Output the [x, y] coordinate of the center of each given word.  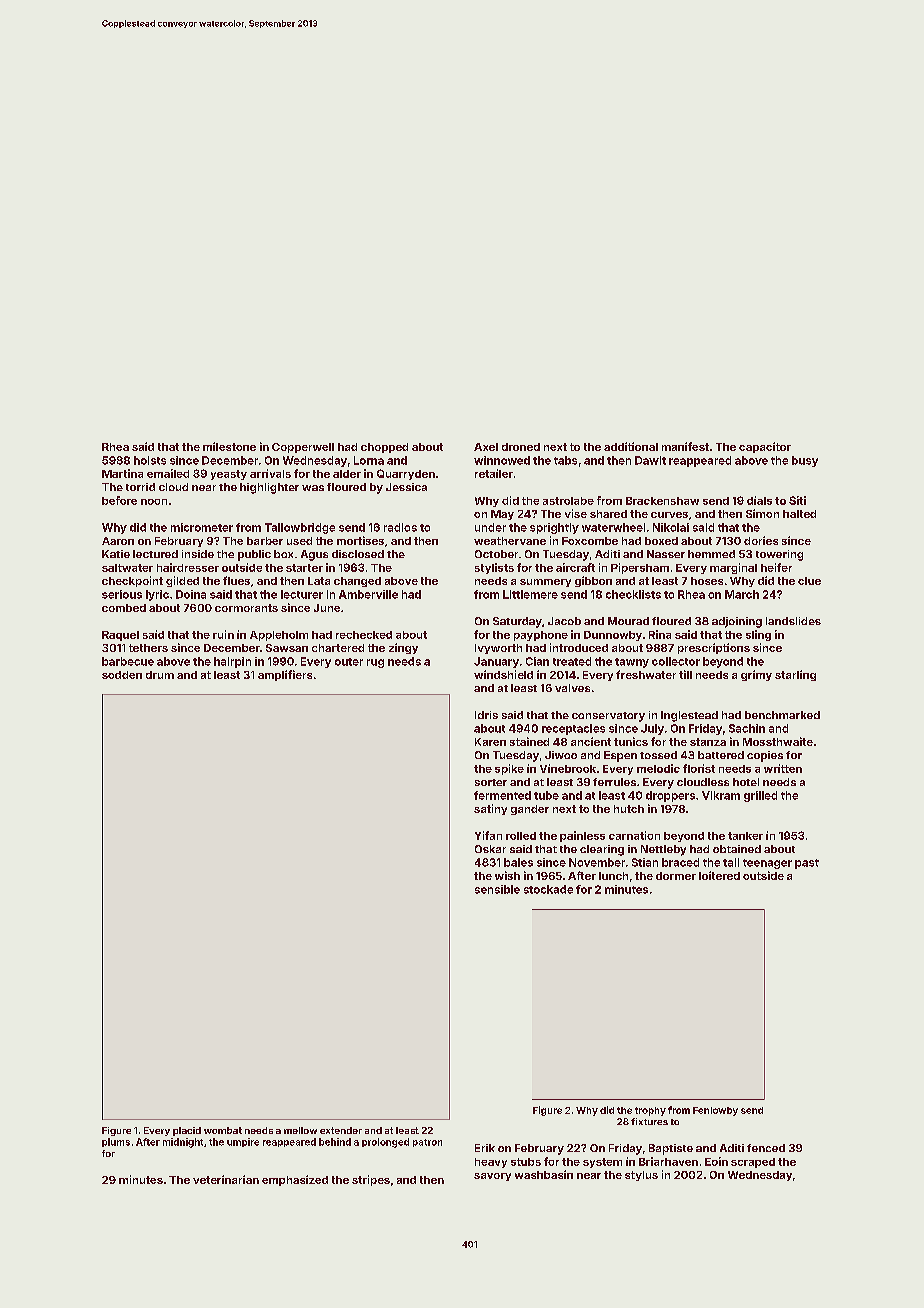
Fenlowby [715, 1111]
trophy [650, 1111]
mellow [300, 1130]
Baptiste [671, 1149]
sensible [497, 889]
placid [187, 1131]
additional [631, 446]
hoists [150, 460]
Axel [486, 447]
